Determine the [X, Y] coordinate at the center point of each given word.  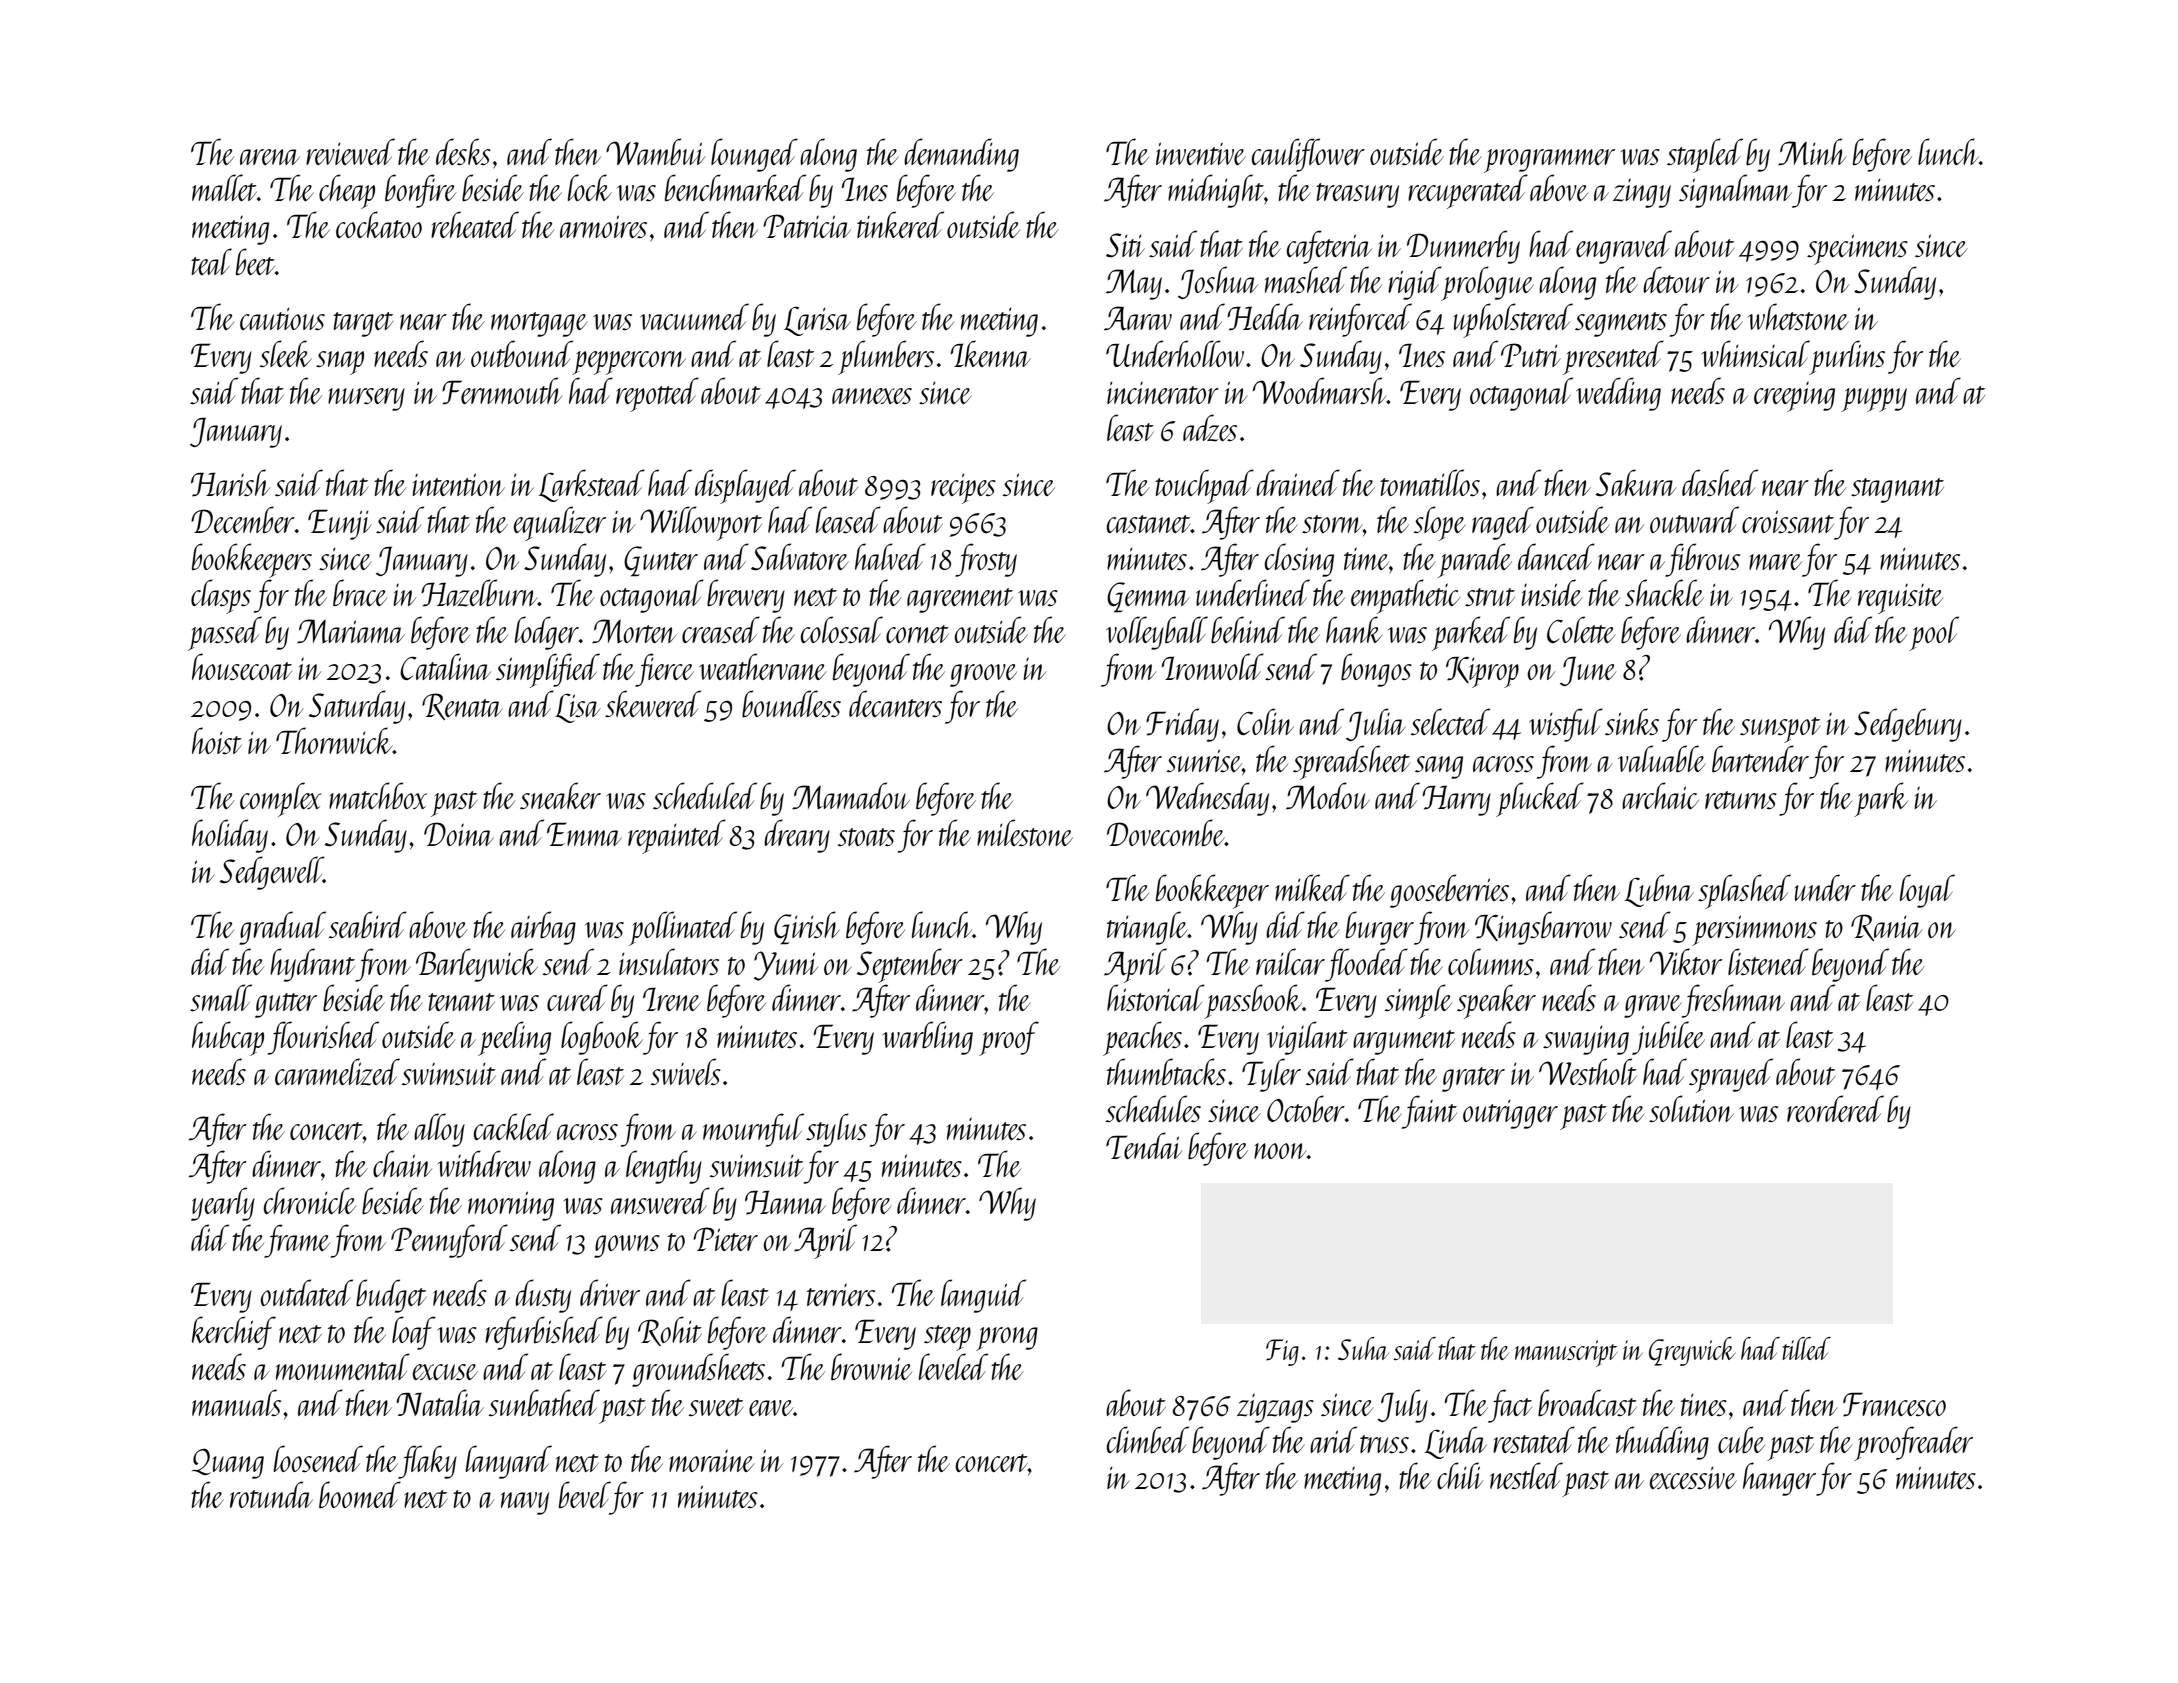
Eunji [340, 524]
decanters [895, 703]
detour [1676, 279]
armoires [603, 226]
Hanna [785, 1202]
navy [525, 1503]
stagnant [1897, 490]
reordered [1835, 1108]
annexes [872, 396]
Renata [462, 706]
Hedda [1265, 317]
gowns [627, 1246]
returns [1741, 800]
